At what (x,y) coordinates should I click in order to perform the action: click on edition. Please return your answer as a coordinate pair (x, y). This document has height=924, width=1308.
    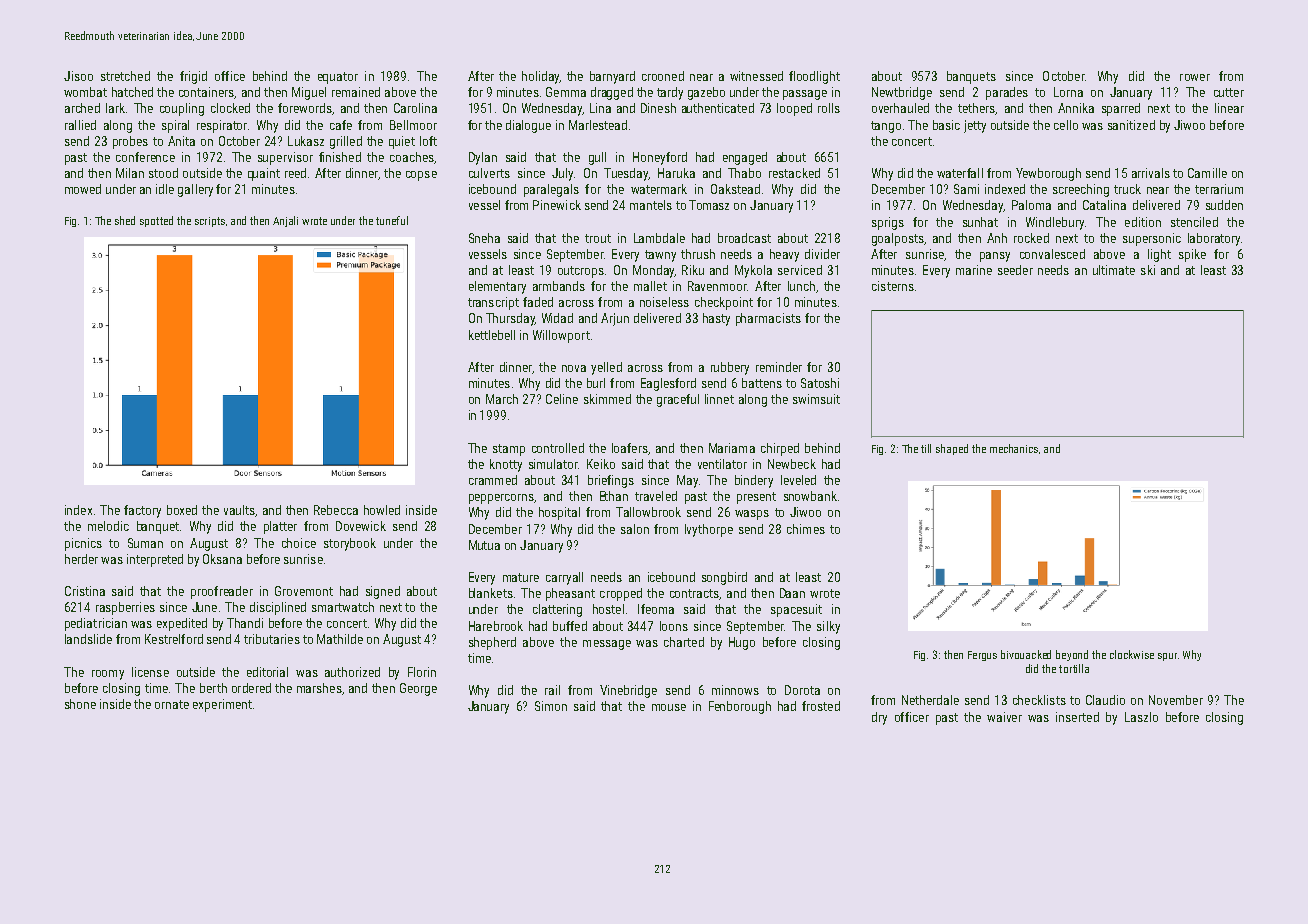
    Looking at the image, I should click on (1143, 222).
